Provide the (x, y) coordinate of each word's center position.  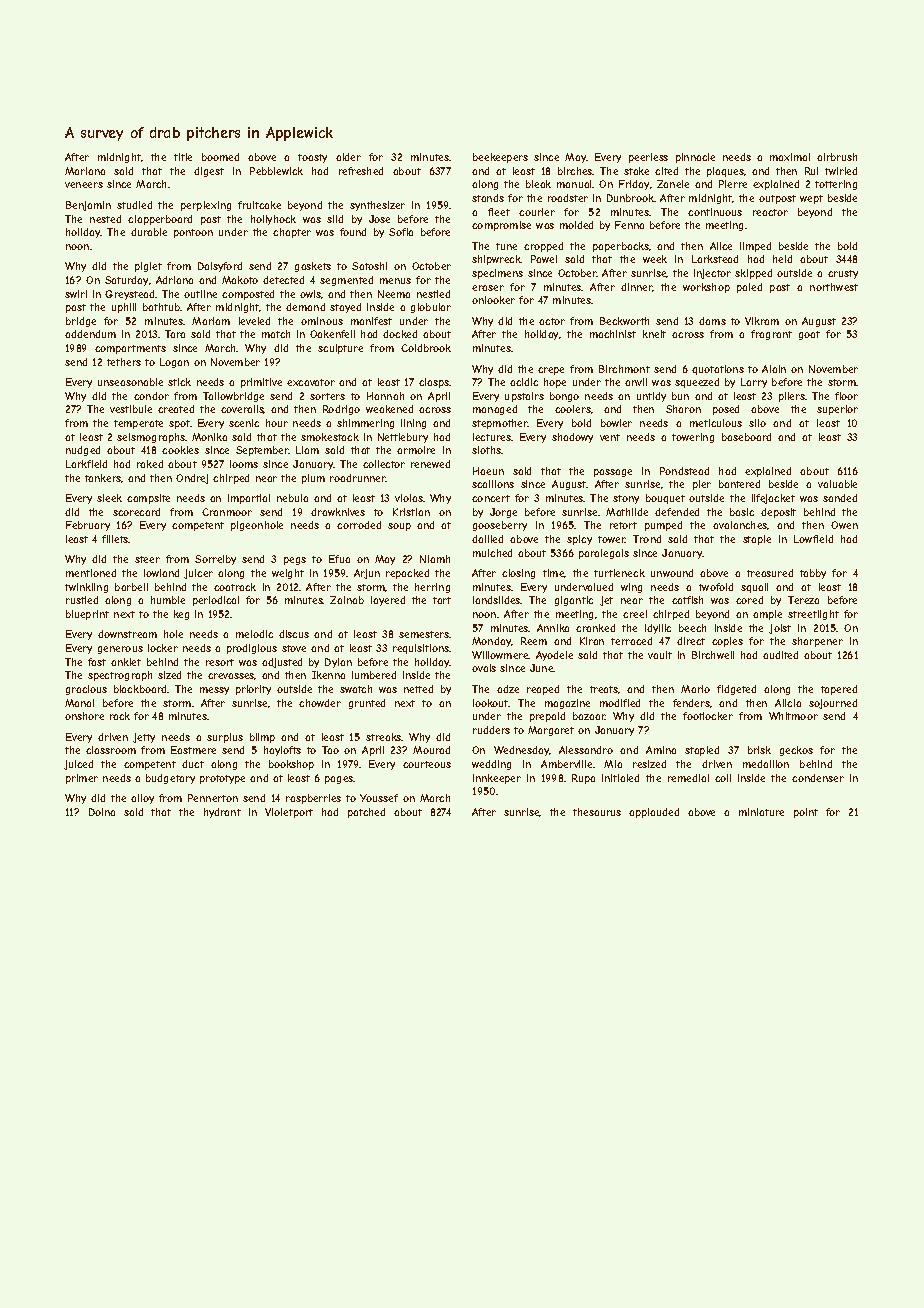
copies (727, 642)
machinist (613, 334)
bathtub (161, 307)
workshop (706, 288)
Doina (102, 812)
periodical (216, 601)
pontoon (193, 233)
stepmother (500, 424)
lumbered (374, 675)
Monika (209, 437)
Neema (394, 294)
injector (712, 274)
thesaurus (597, 812)
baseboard (746, 437)
